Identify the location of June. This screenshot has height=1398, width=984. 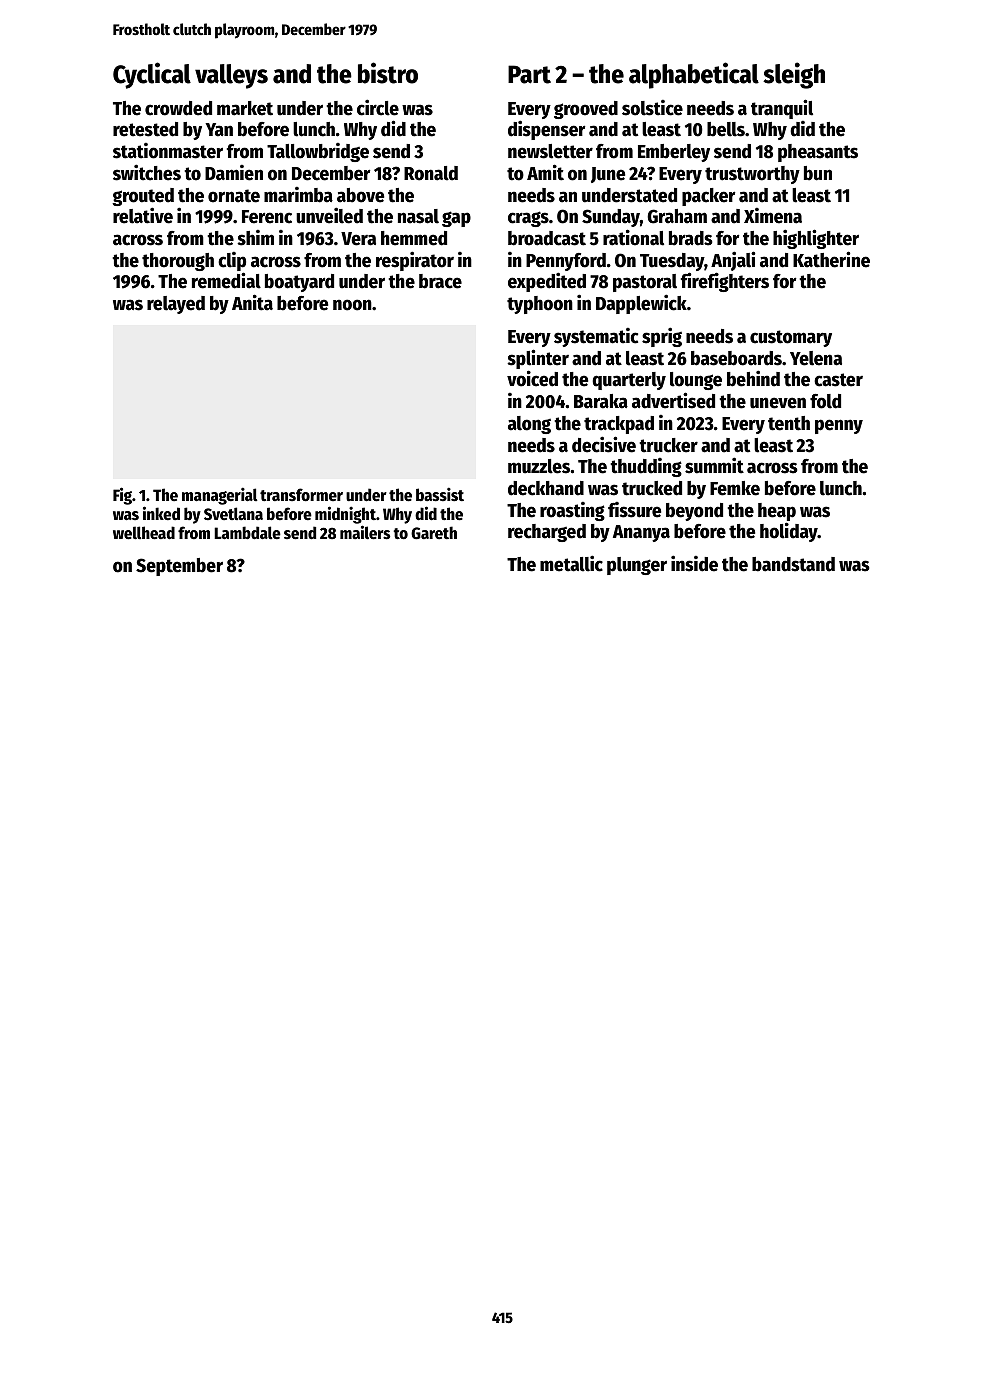
(608, 175).
